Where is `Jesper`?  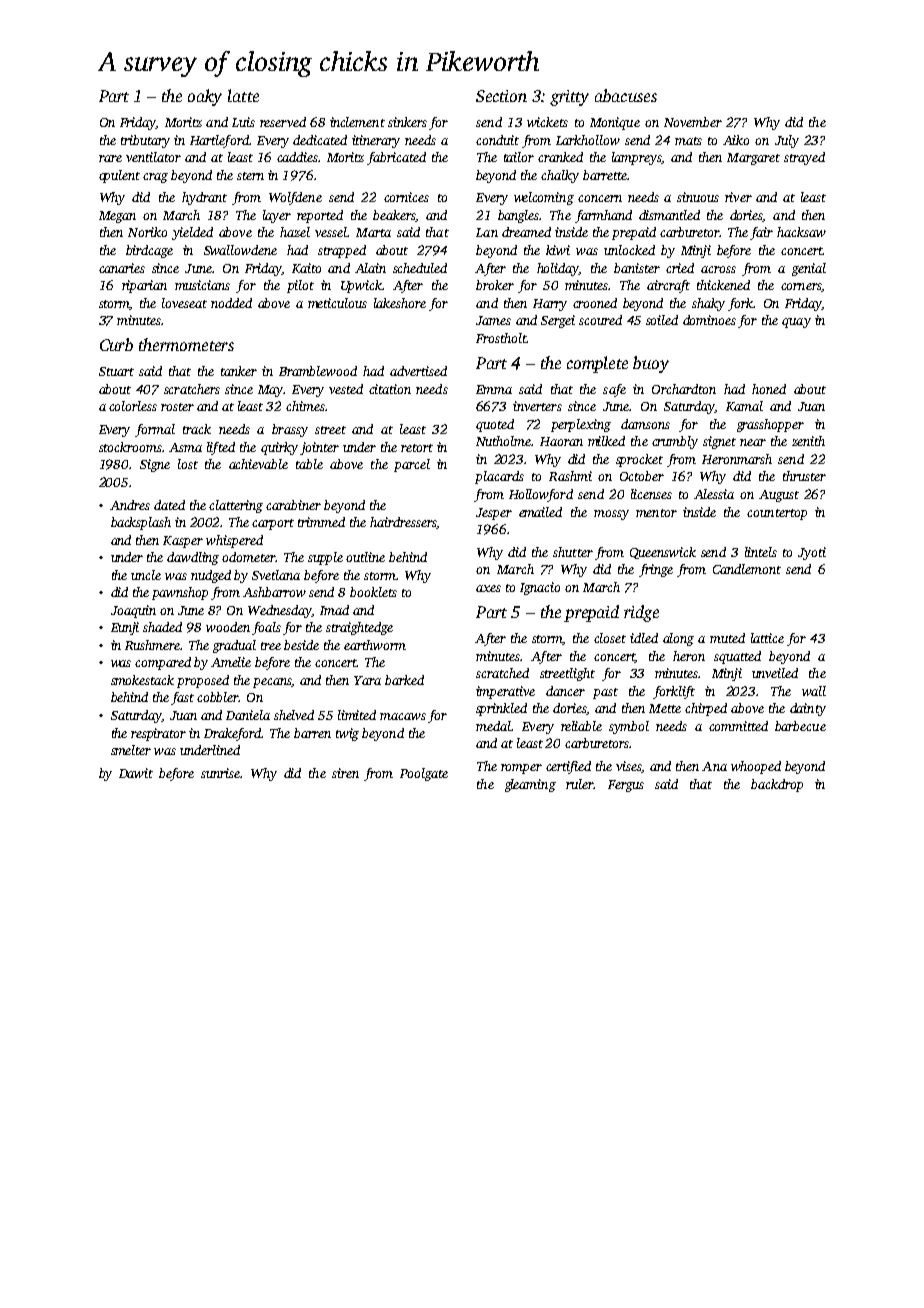 Jesper is located at coordinates (494, 514).
